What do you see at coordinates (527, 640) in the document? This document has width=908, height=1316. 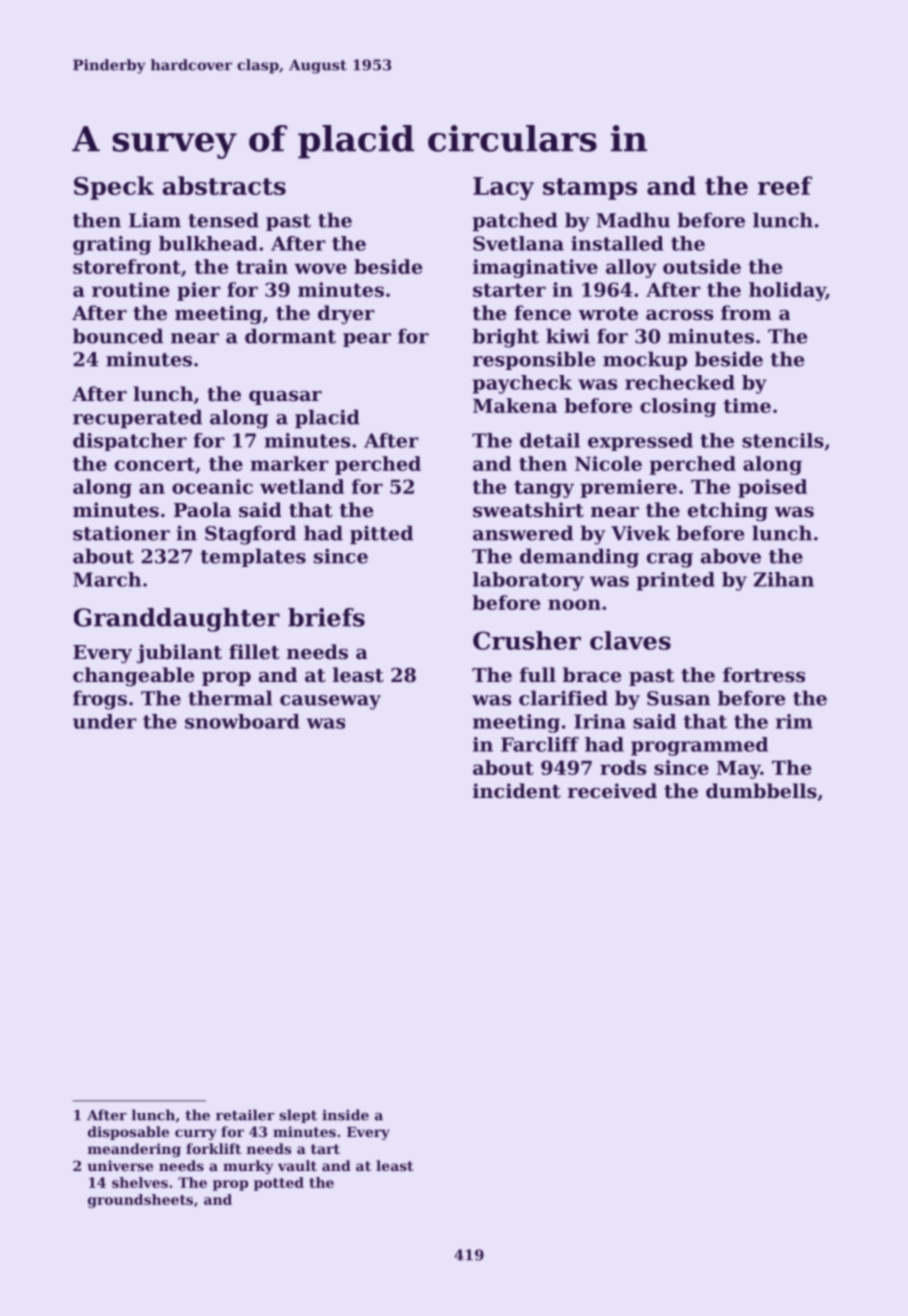 I see `Crusher` at bounding box center [527, 640].
